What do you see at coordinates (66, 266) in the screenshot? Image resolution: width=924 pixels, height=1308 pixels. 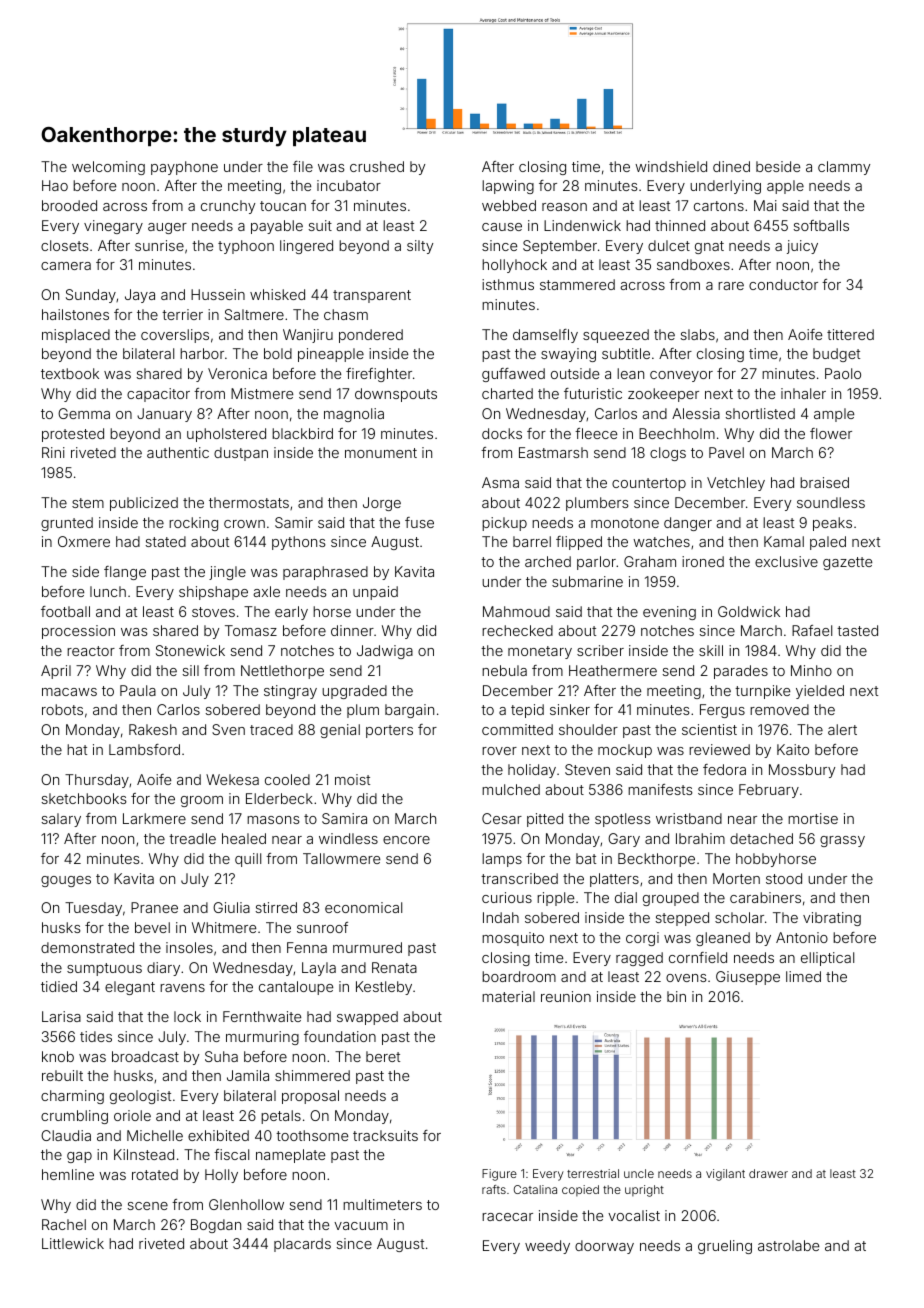 I see `camera` at bounding box center [66, 266].
